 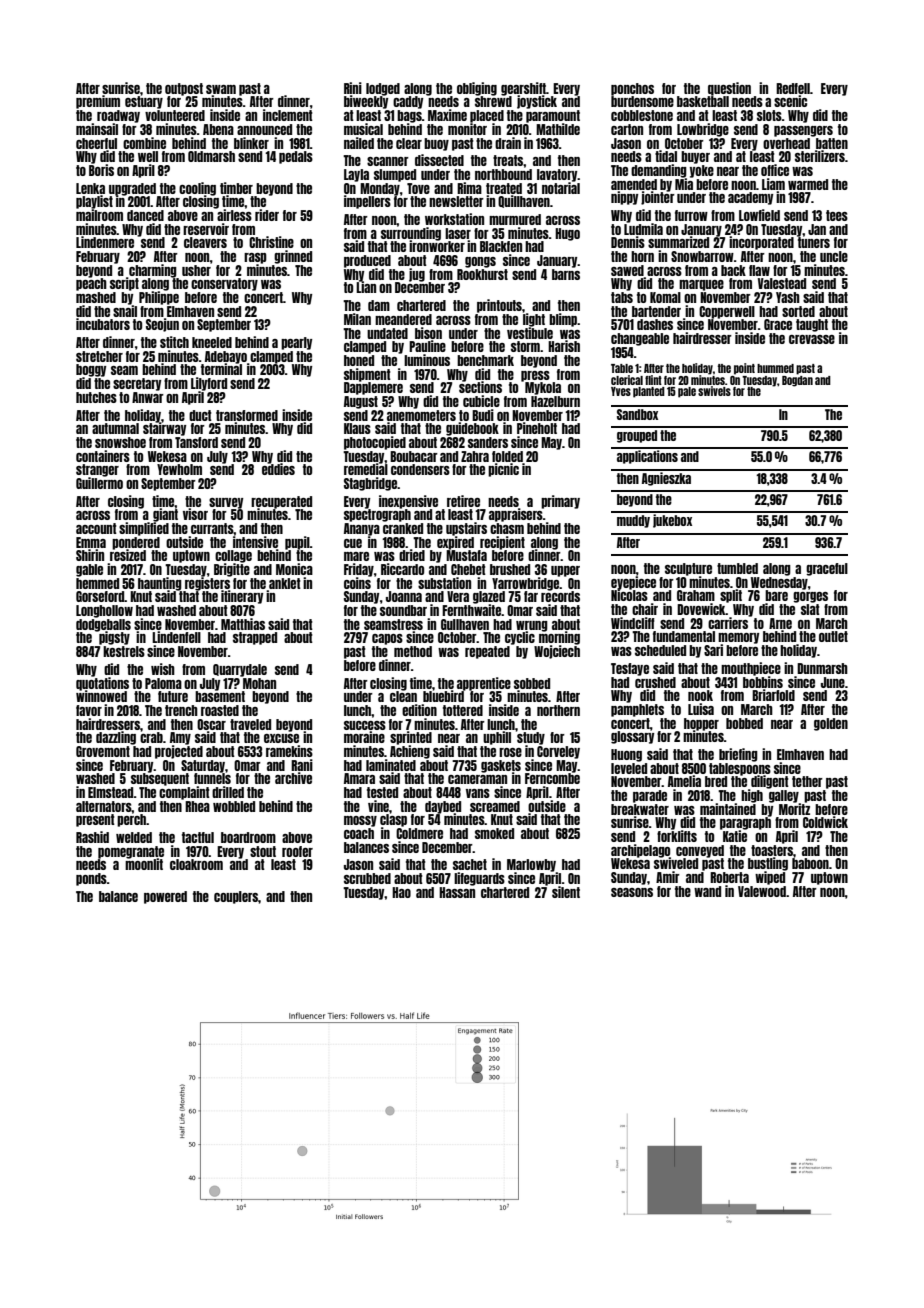 I want to click on academy, so click(x=750, y=198).
